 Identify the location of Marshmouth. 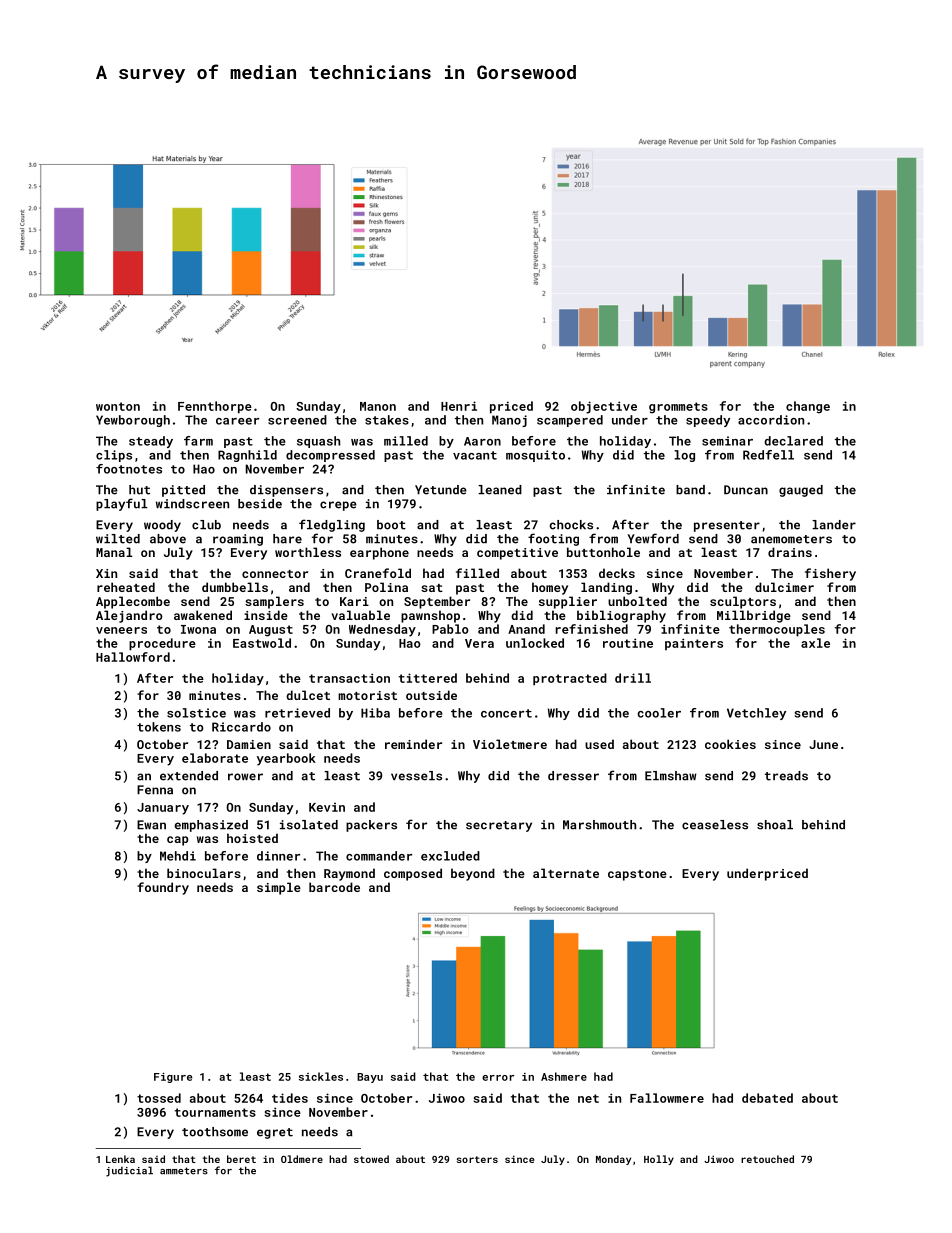
(599, 825).
